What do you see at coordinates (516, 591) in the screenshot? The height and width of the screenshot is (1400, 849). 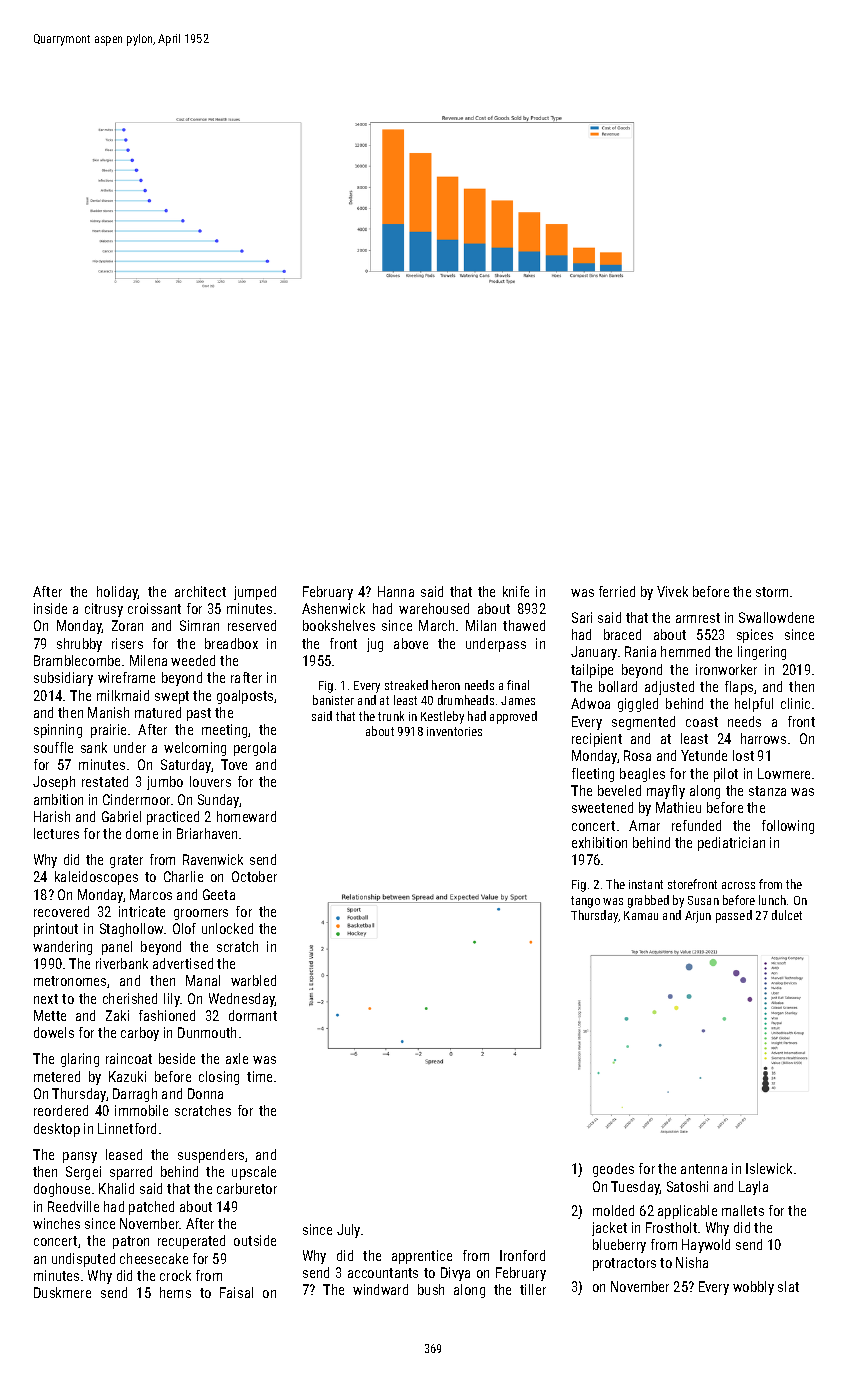 I see `knife` at bounding box center [516, 591].
